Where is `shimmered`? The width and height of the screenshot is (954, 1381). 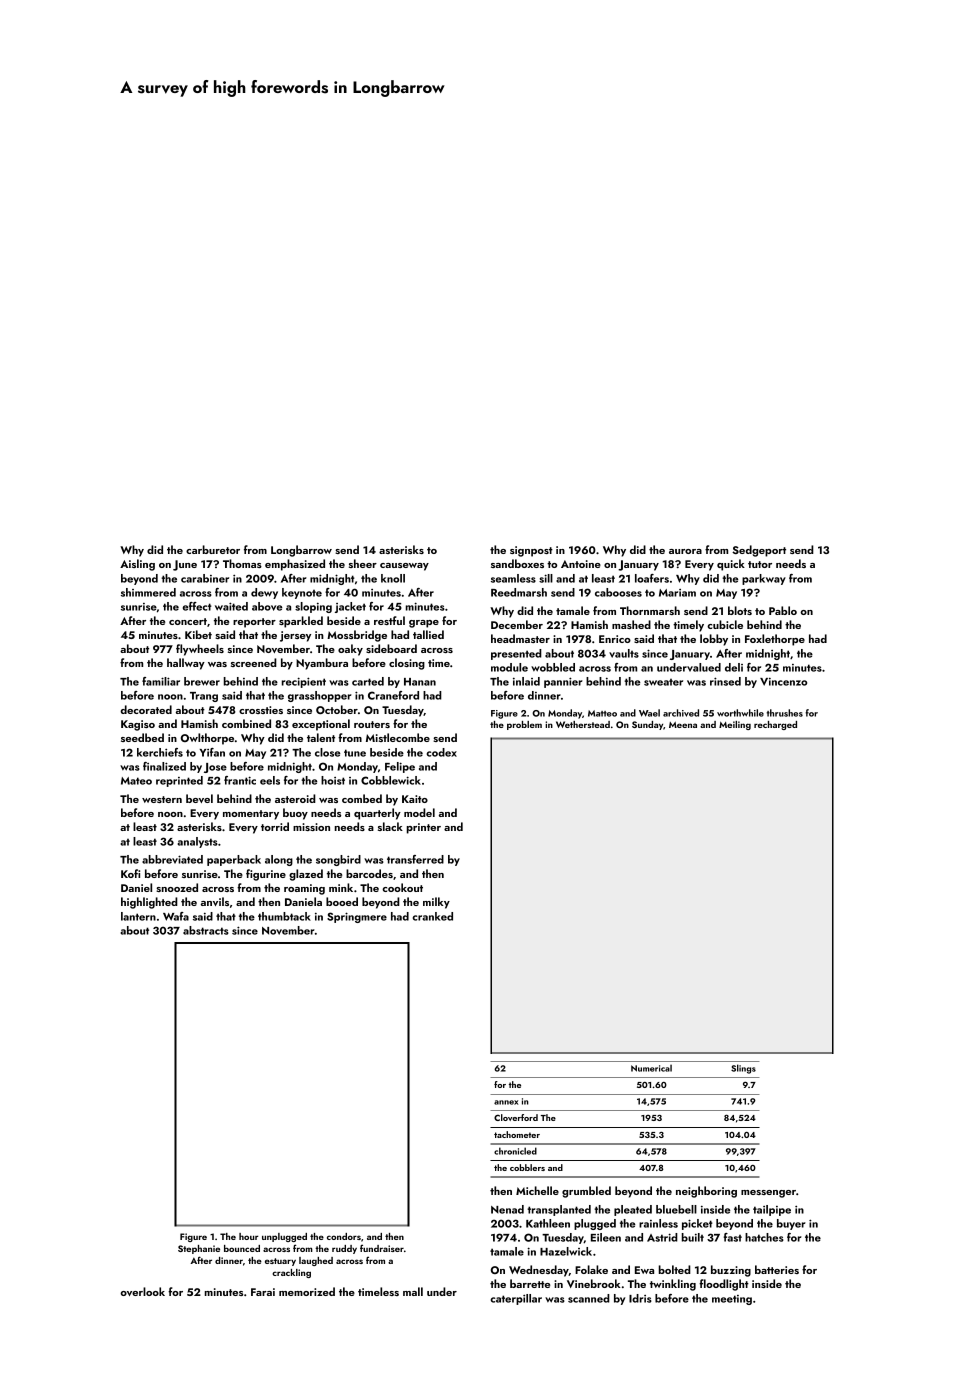
shimmered is located at coordinates (148, 592).
